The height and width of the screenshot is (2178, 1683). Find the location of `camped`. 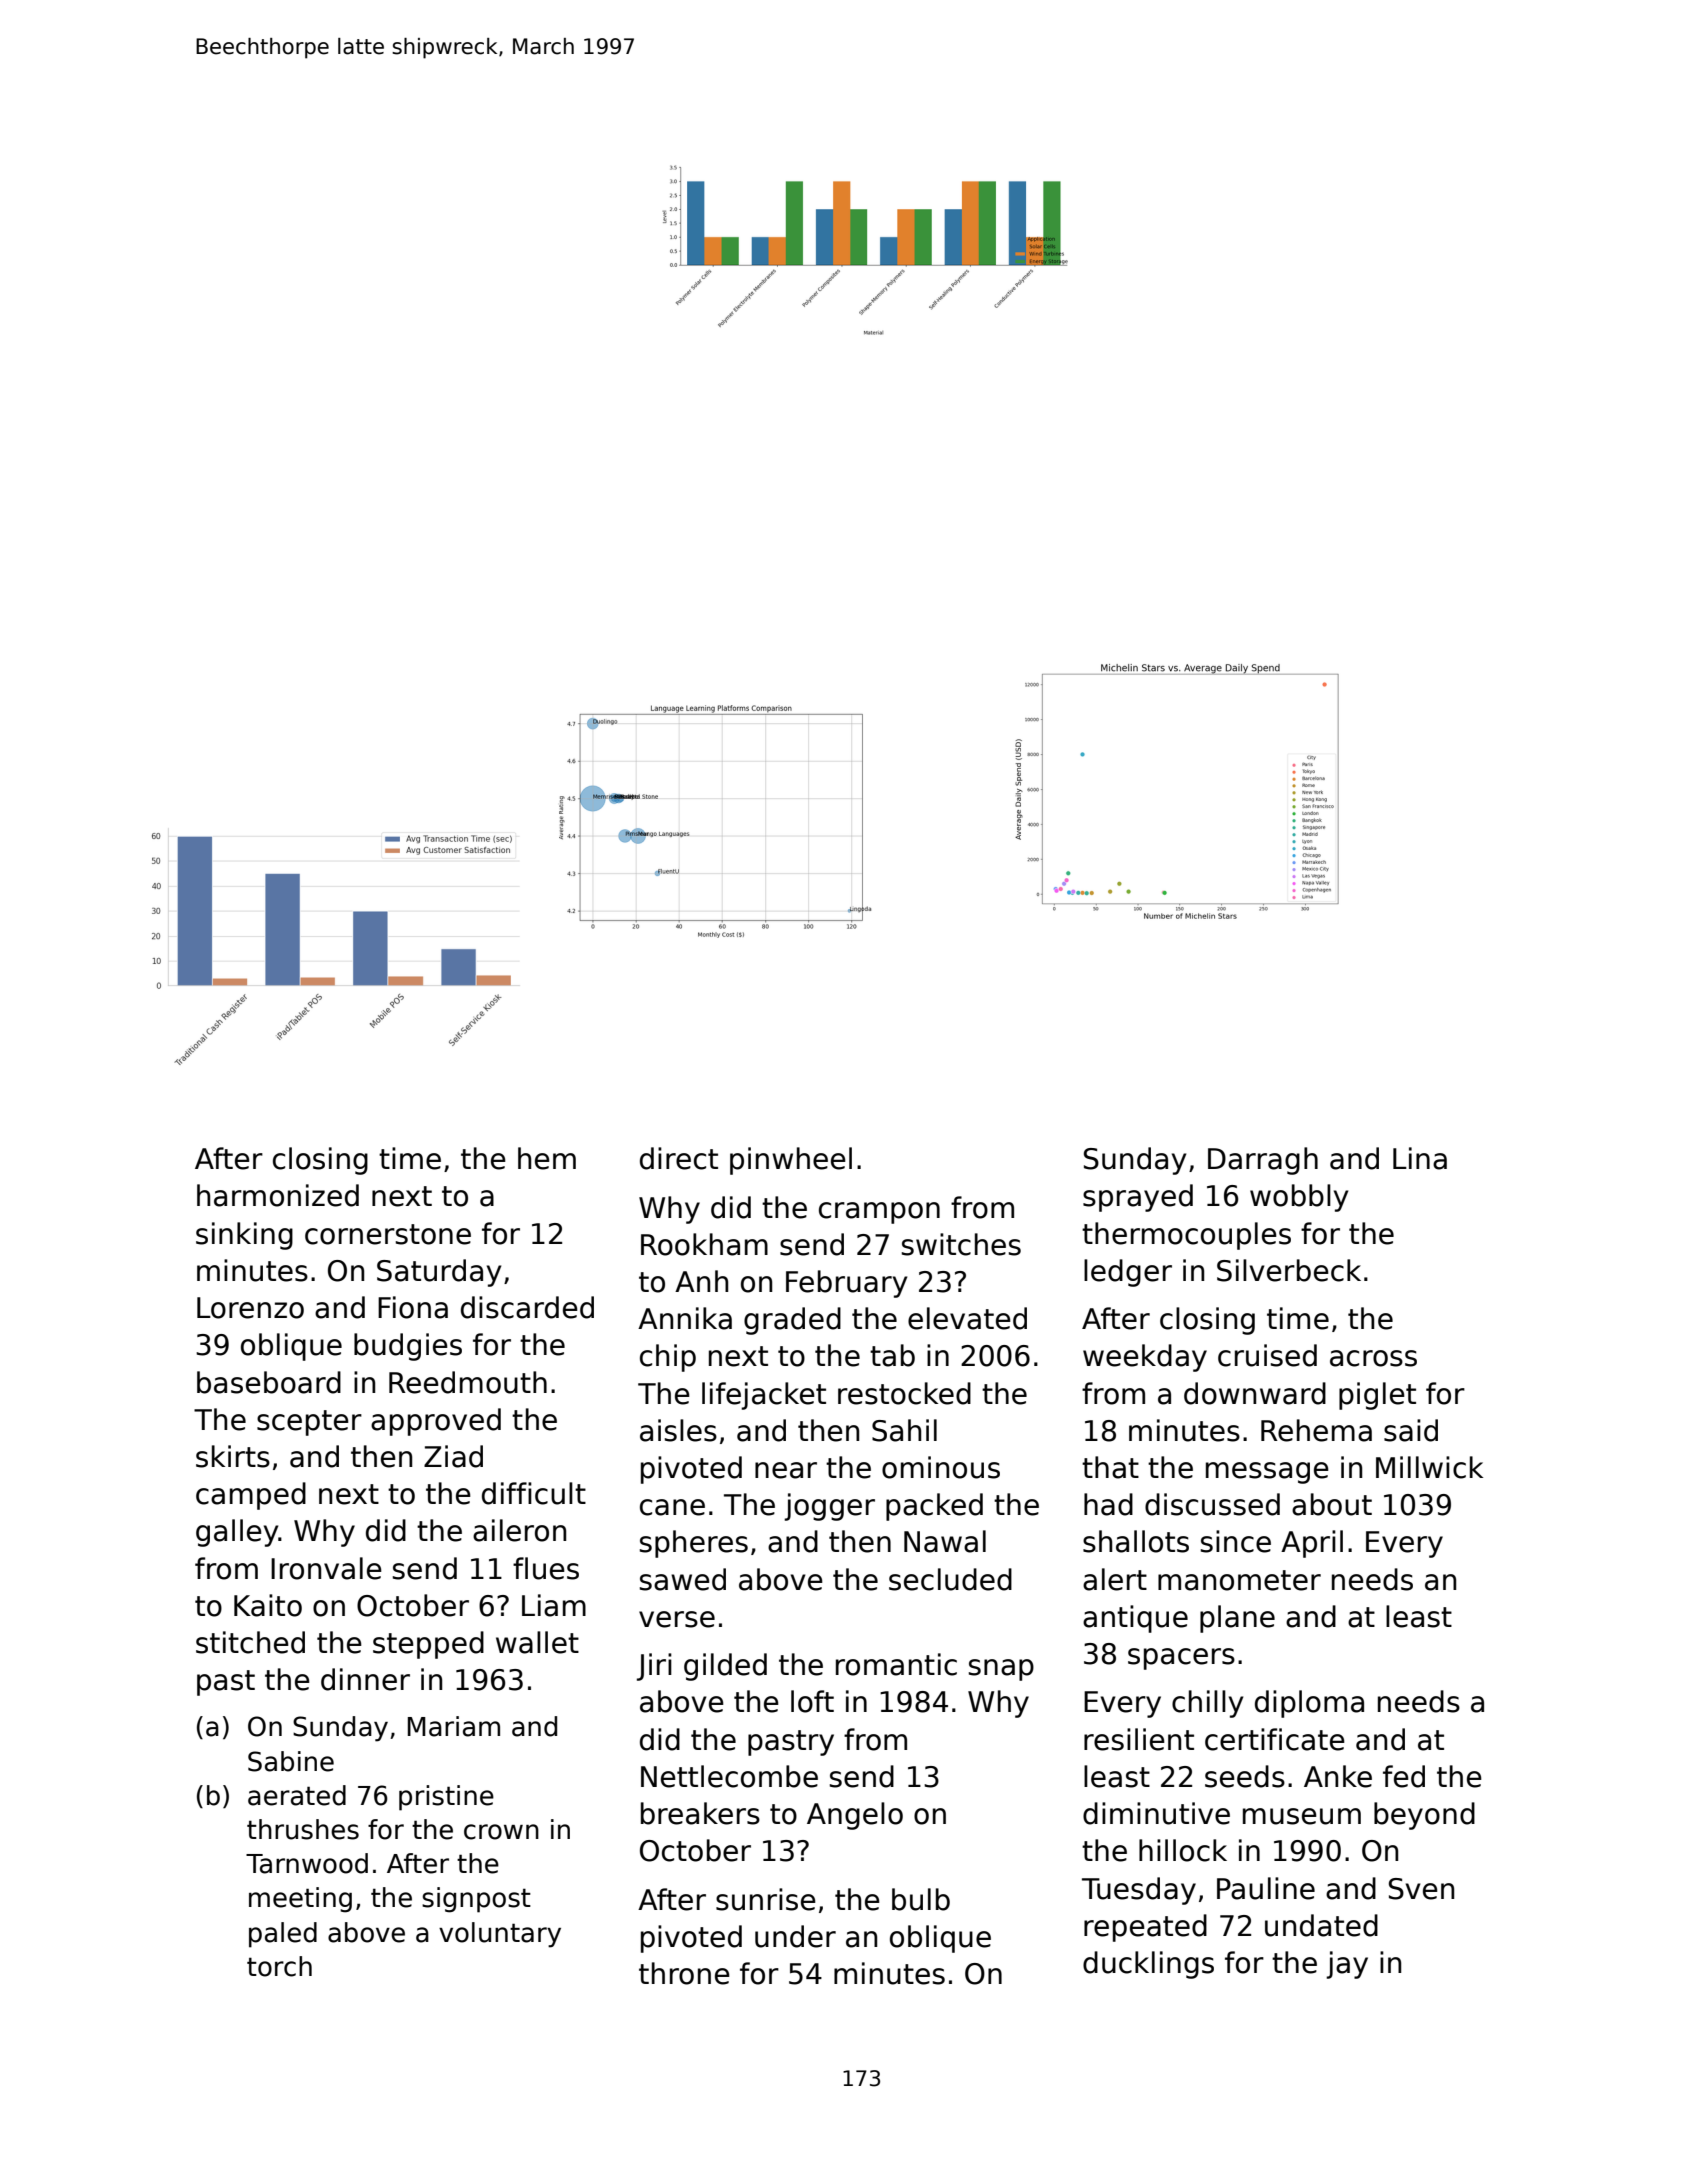

camped is located at coordinates (251, 1496).
